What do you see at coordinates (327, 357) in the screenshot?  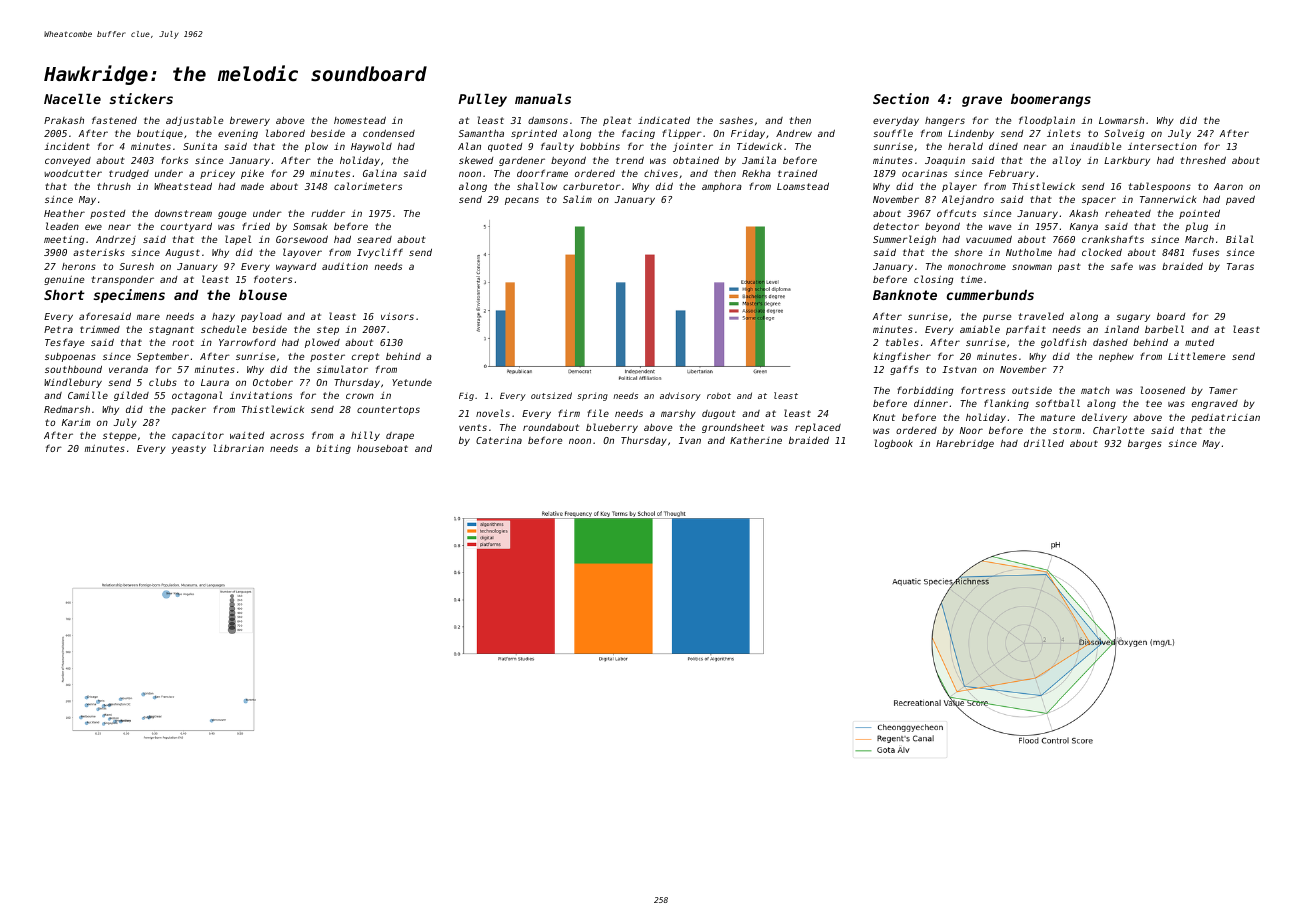 I see `poster` at bounding box center [327, 357].
